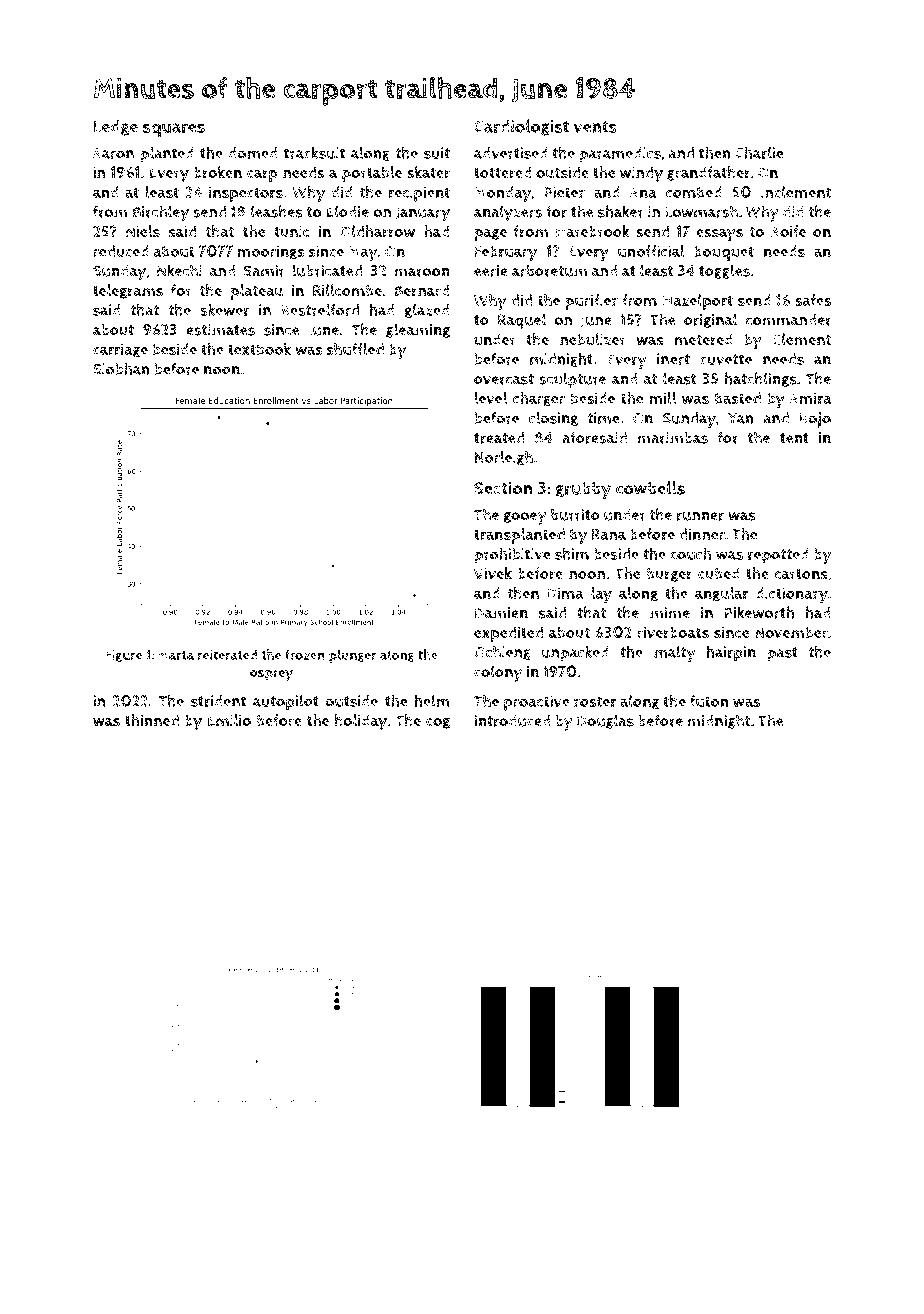 This screenshot has height=1314, width=924. Describe the element at coordinates (121, 251) in the screenshot. I see `reduced` at that location.
